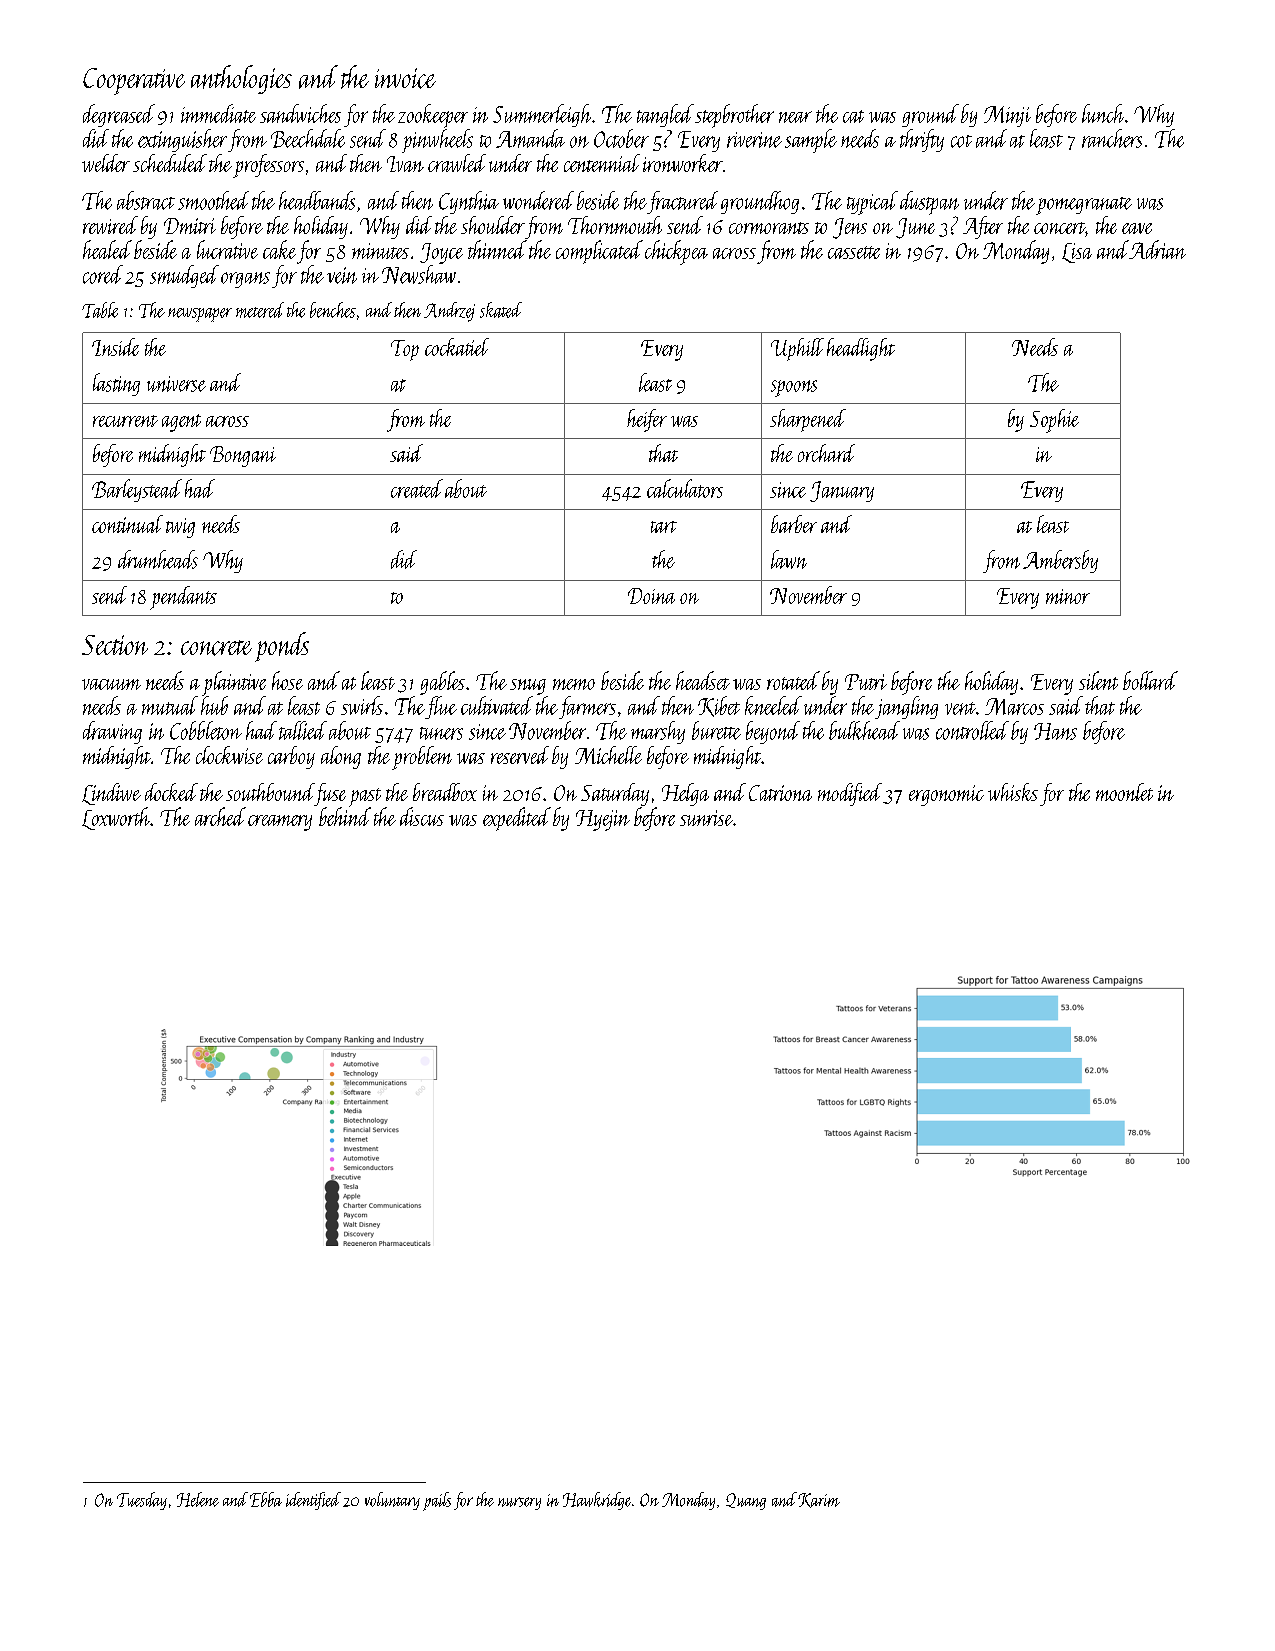 The height and width of the page is (1651, 1275). What do you see at coordinates (603, 820) in the page?
I see `Hyejin` at bounding box center [603, 820].
